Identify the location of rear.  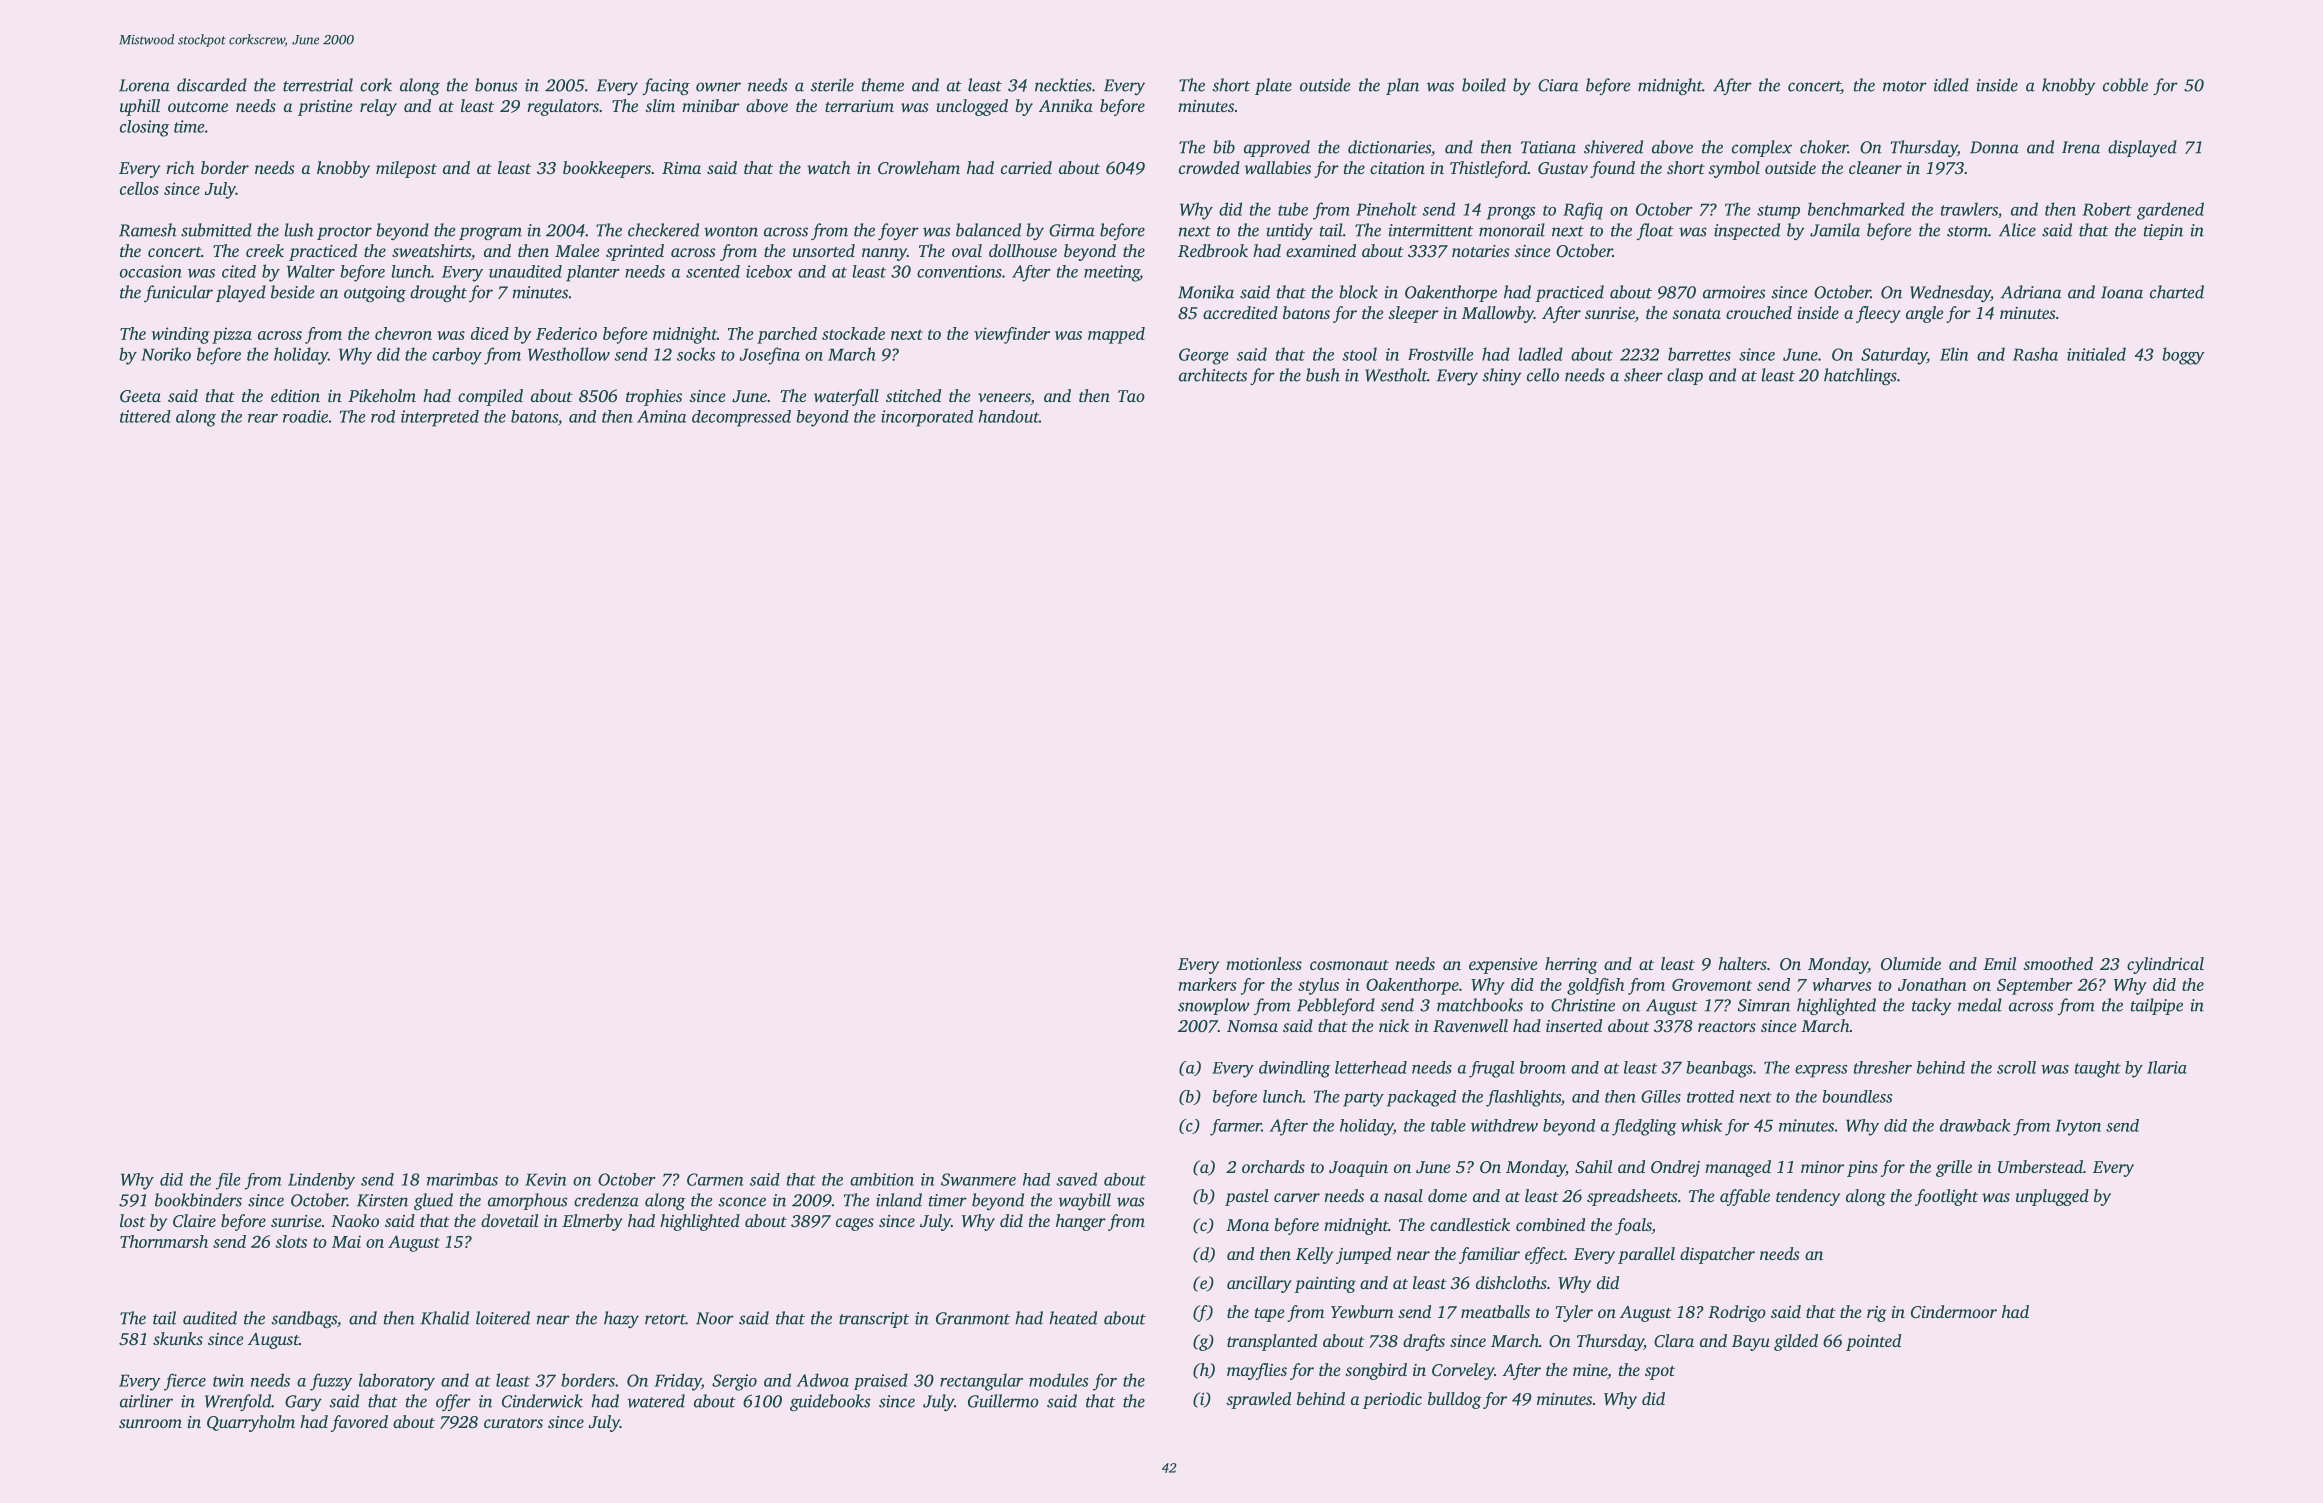
(263, 418).
